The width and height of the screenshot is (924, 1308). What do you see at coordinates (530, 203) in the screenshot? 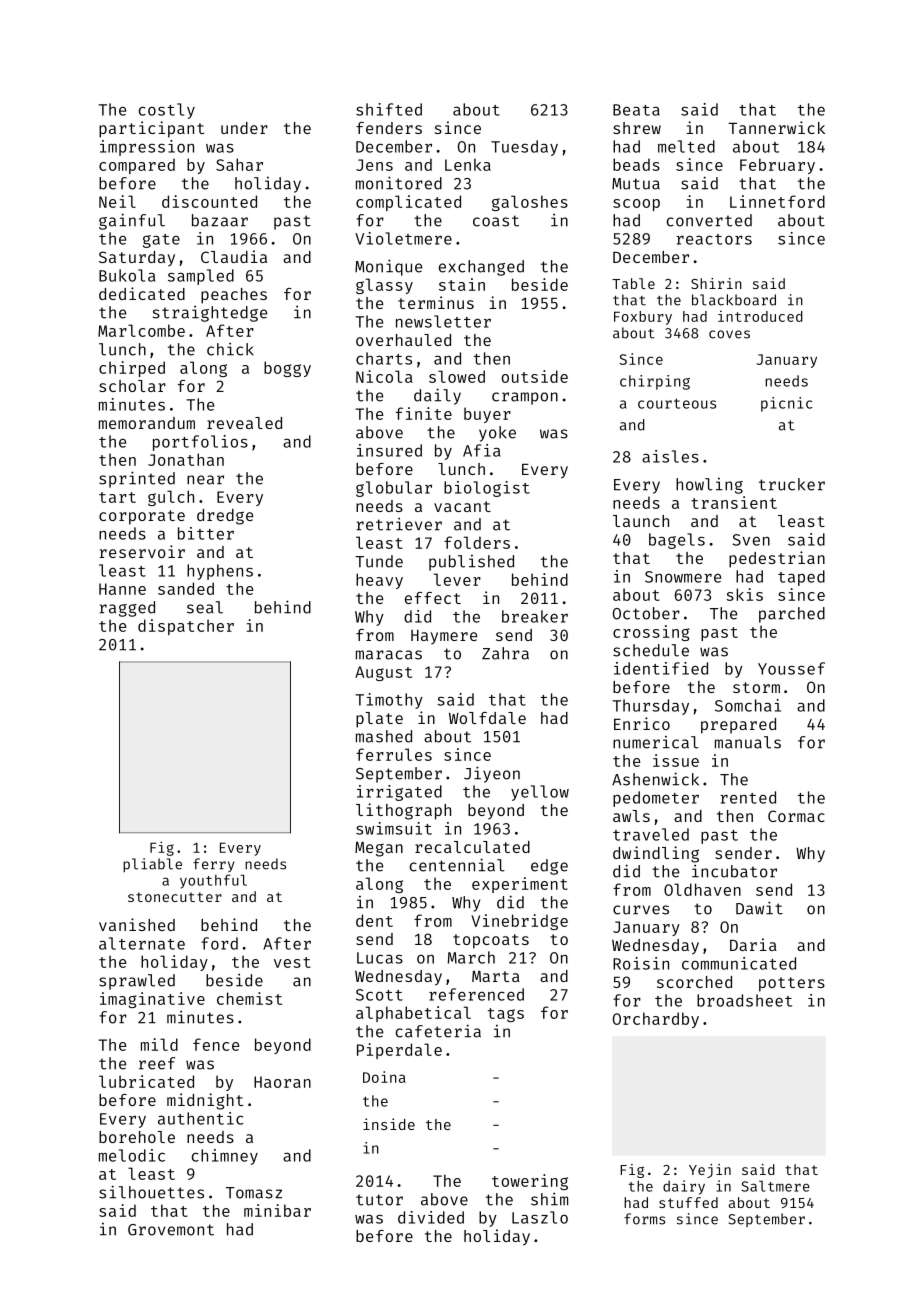
I see `galoshes` at bounding box center [530, 203].
